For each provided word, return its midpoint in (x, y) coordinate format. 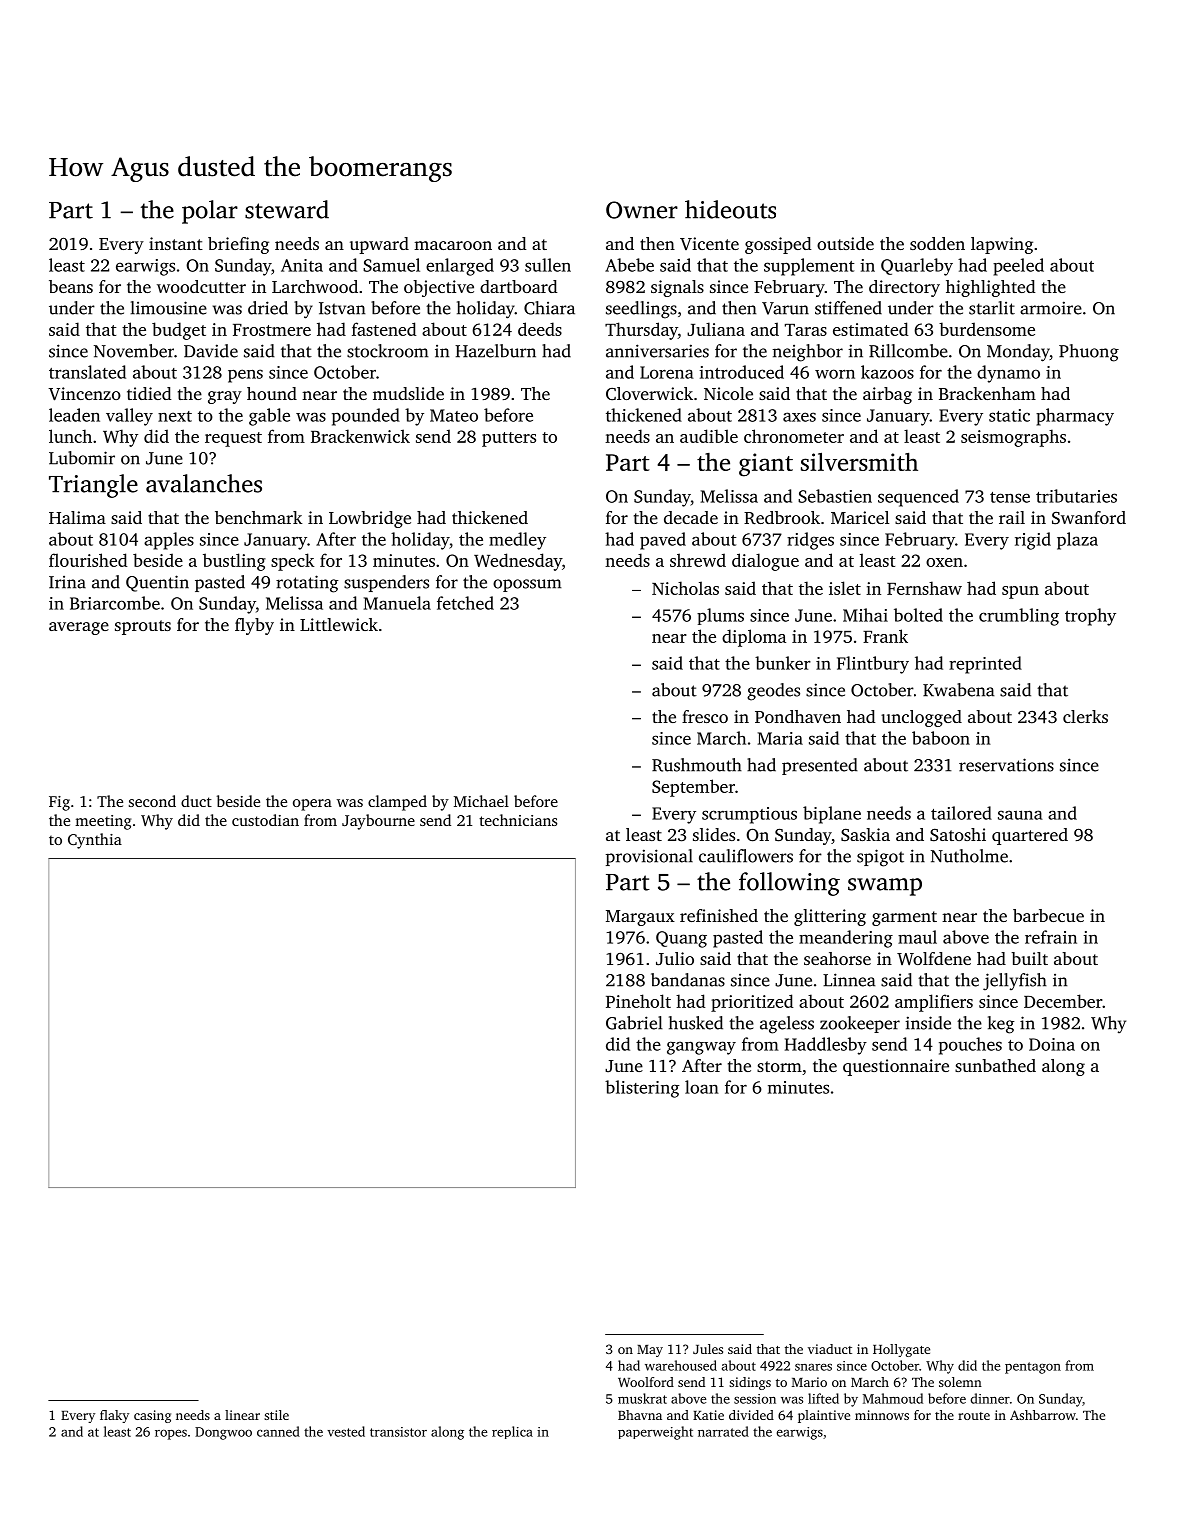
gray (225, 397)
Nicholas (685, 588)
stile (276, 1415)
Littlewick (339, 624)
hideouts (730, 209)
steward (287, 209)
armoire (1051, 308)
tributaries (1076, 496)
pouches (970, 1046)
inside (928, 1023)
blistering (642, 1089)
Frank (885, 636)
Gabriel (634, 1023)
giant (766, 465)
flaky (114, 1416)
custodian (265, 820)
